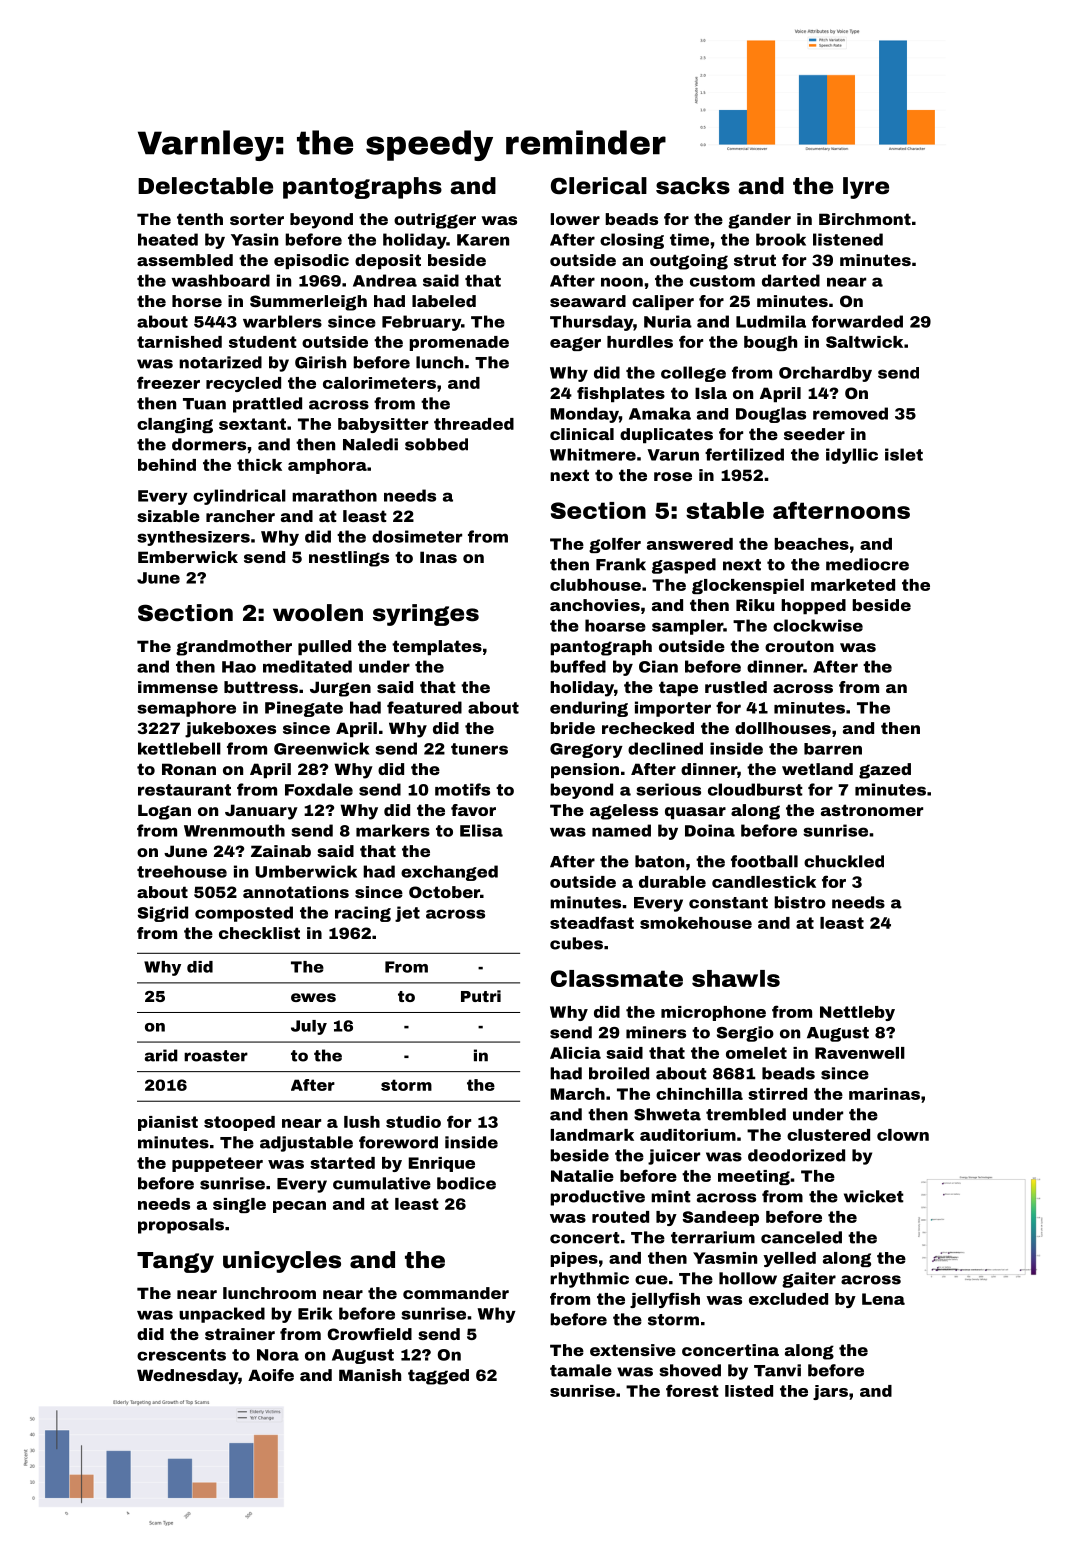 This screenshot has width=1070, height=1549. What do you see at coordinates (315, 1313) in the screenshot?
I see `Erik` at bounding box center [315, 1313].
